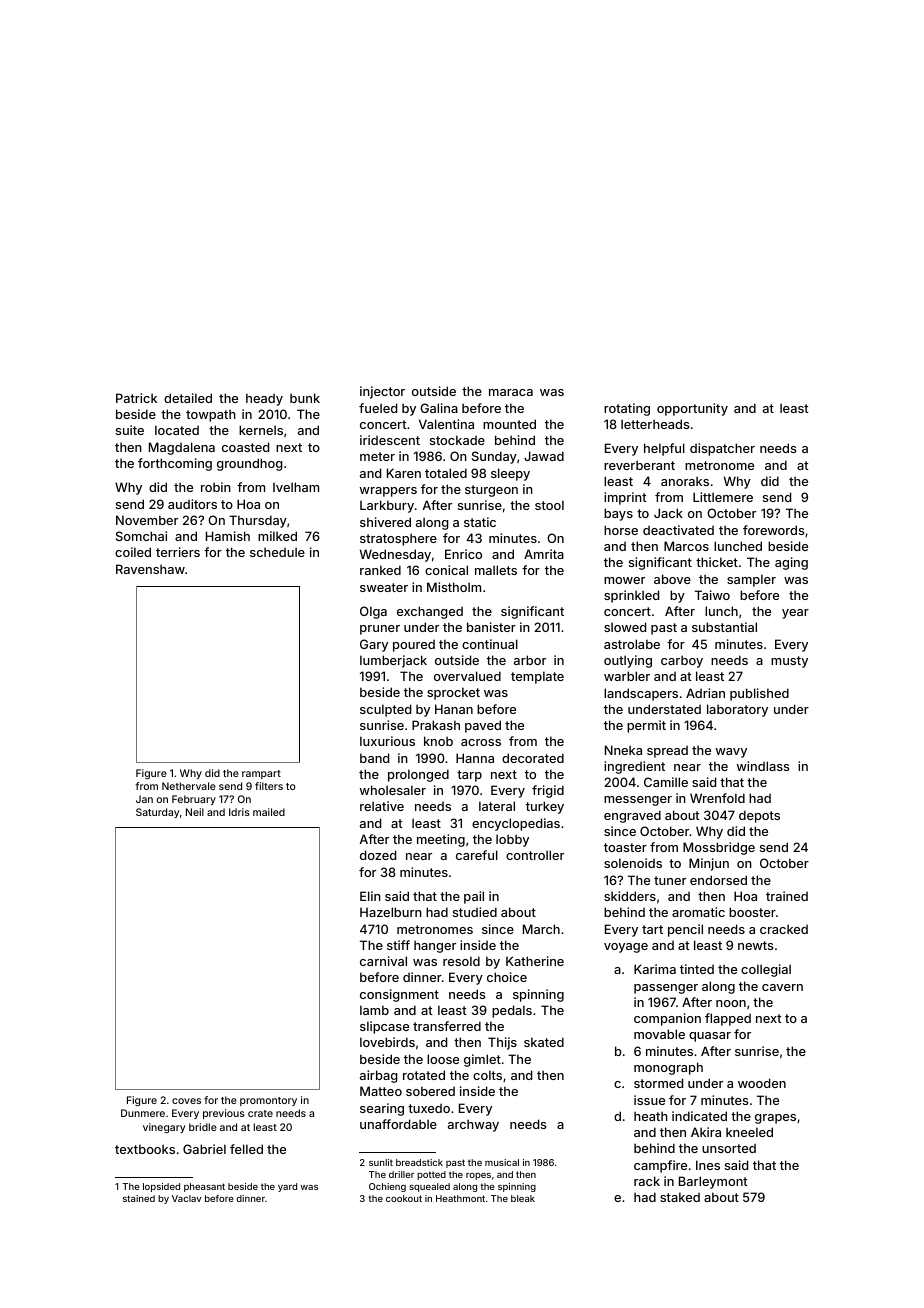  I want to click on Saturday, so click(157, 813).
